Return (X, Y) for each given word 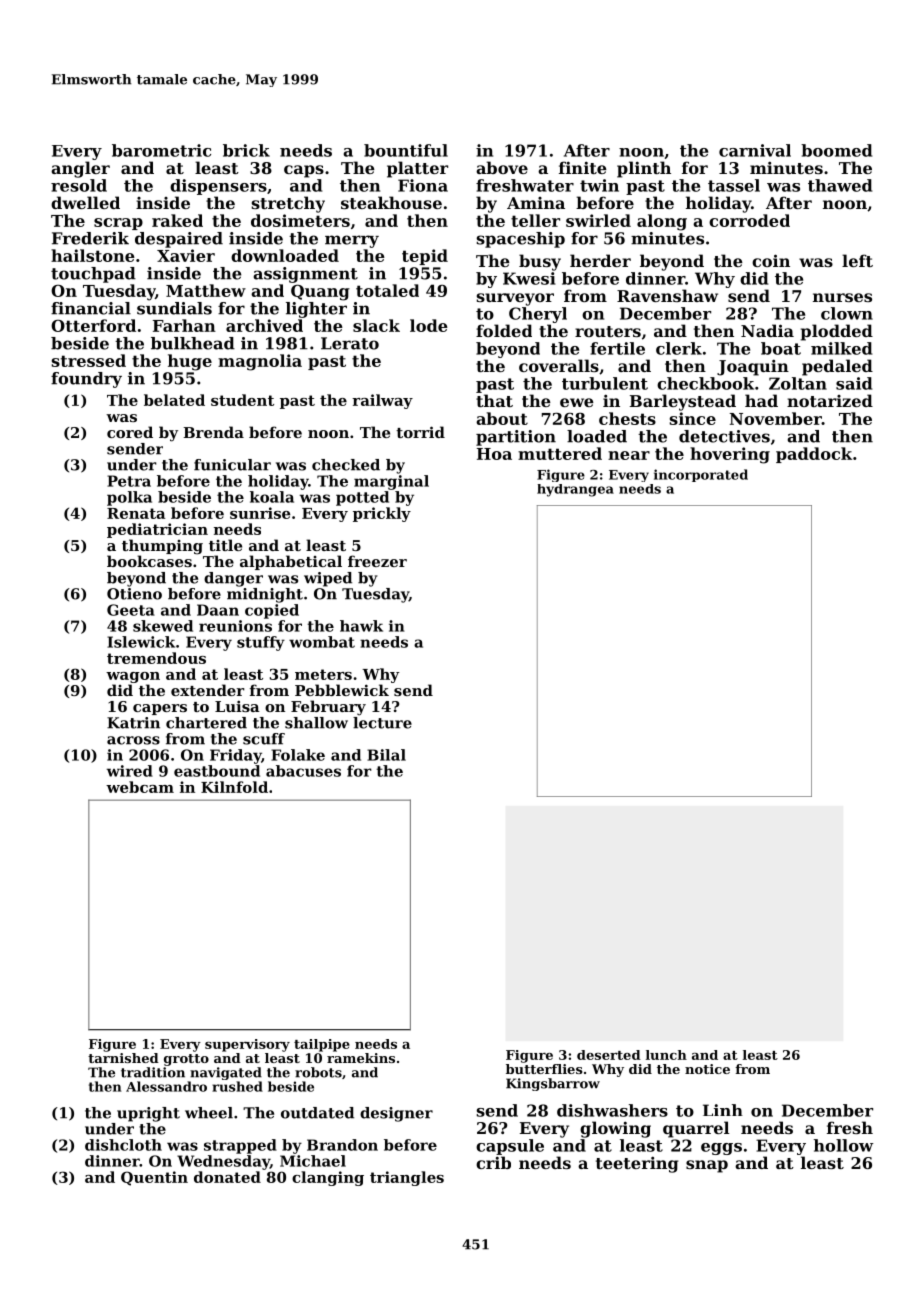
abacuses (303, 771)
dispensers (218, 187)
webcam (140, 787)
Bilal (386, 755)
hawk (361, 626)
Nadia (767, 330)
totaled (387, 290)
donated (227, 1177)
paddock (814, 455)
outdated (317, 1113)
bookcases (149, 561)
